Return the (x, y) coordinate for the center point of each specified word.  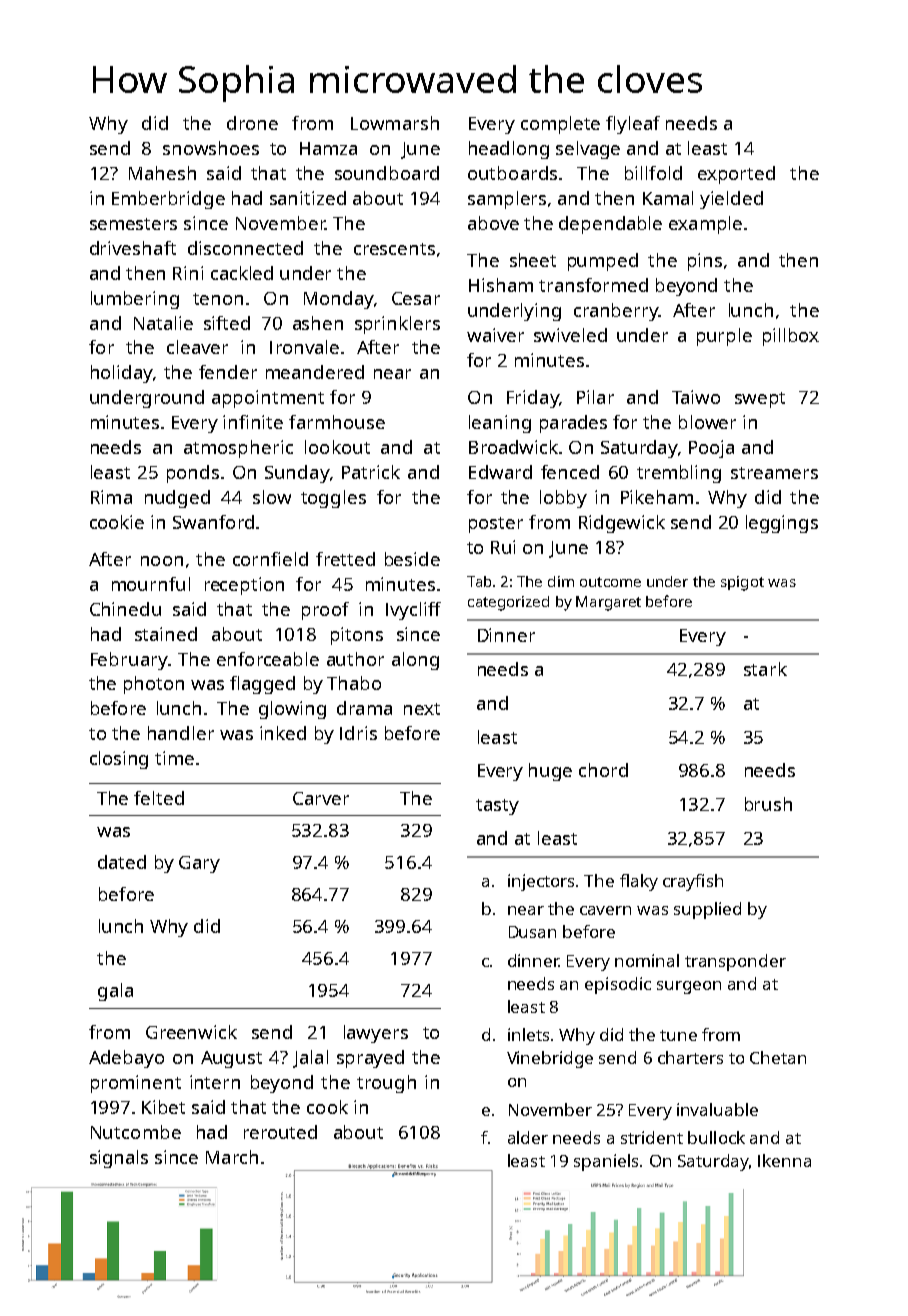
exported (736, 175)
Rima (111, 497)
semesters (133, 224)
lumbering (135, 300)
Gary (199, 864)
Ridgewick (622, 524)
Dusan (532, 932)
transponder (735, 962)
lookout (337, 447)
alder (528, 1137)
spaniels (606, 1162)
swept (760, 400)
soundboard (387, 173)
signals (119, 1159)
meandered (315, 372)
